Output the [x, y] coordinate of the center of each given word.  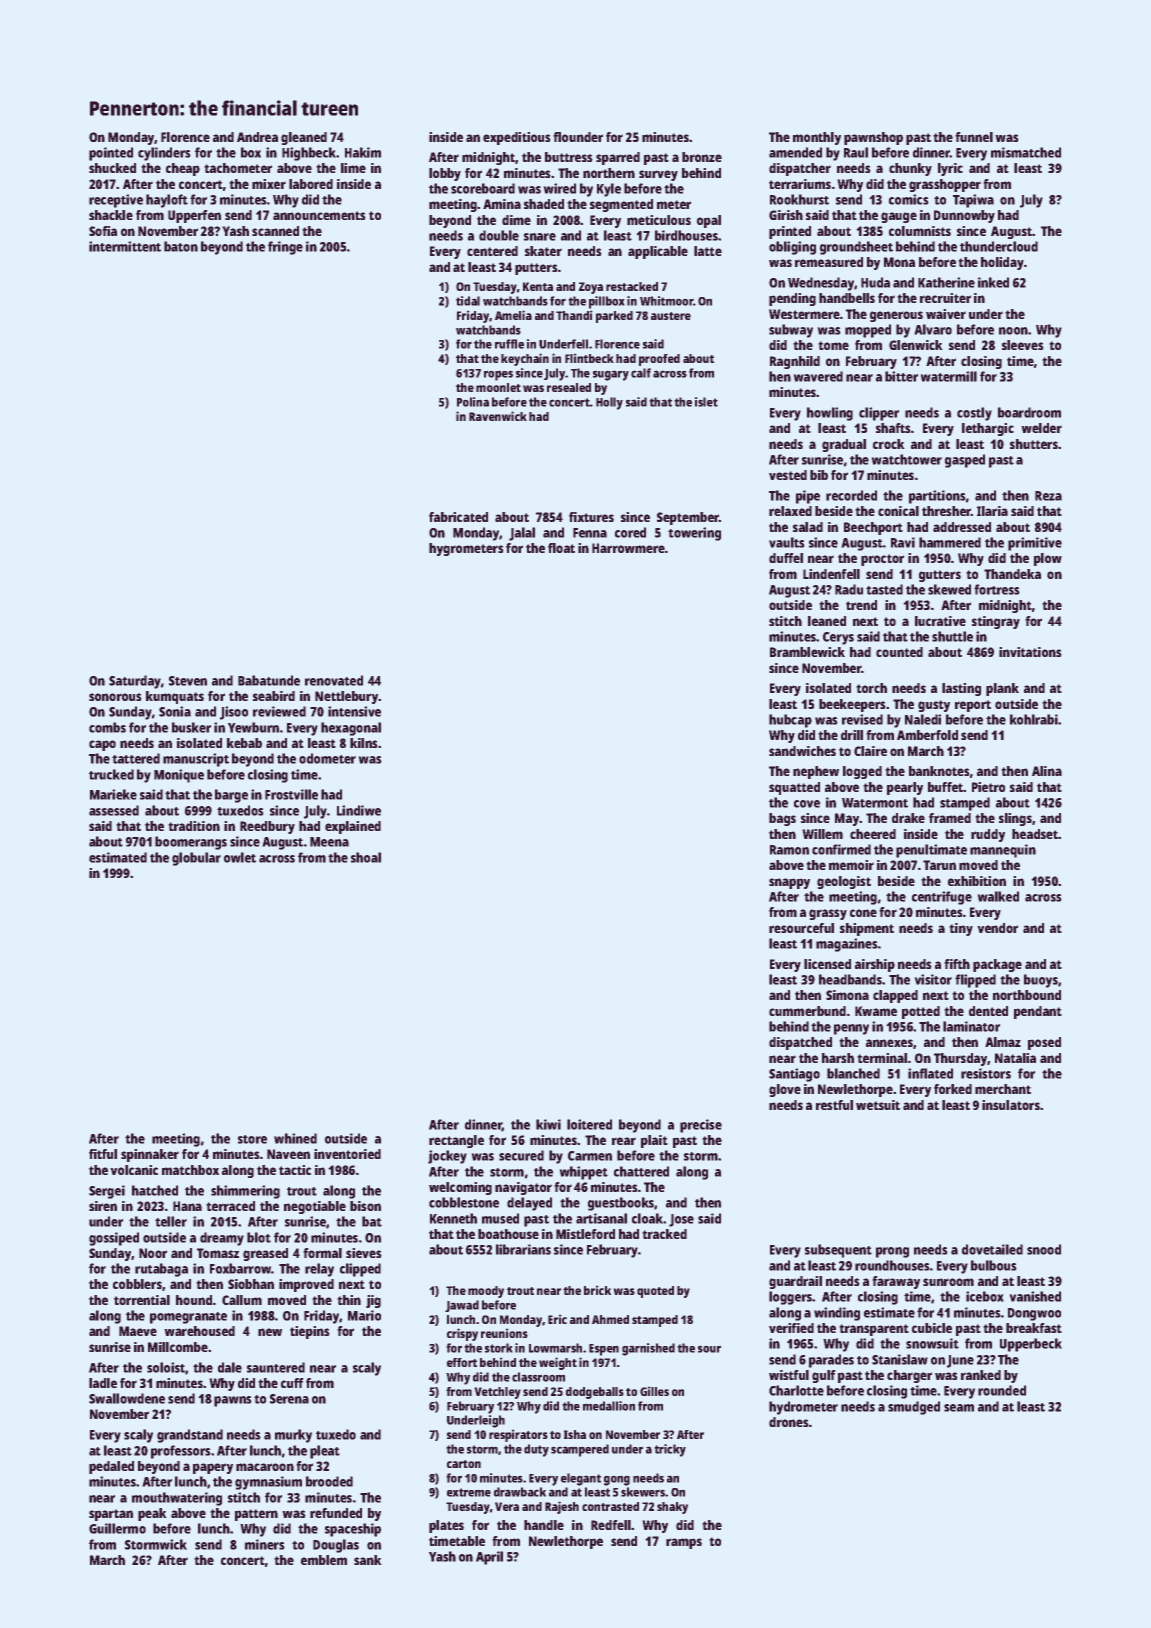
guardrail [795, 1282]
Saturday [135, 682]
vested [788, 475]
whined [295, 1138]
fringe [285, 248]
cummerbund [807, 1011]
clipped [360, 1270]
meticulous [659, 220]
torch [871, 688]
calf [641, 373]
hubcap [790, 721]
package [997, 965]
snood [1044, 1249]
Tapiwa [973, 201]
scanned [275, 231]
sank [368, 1560]
